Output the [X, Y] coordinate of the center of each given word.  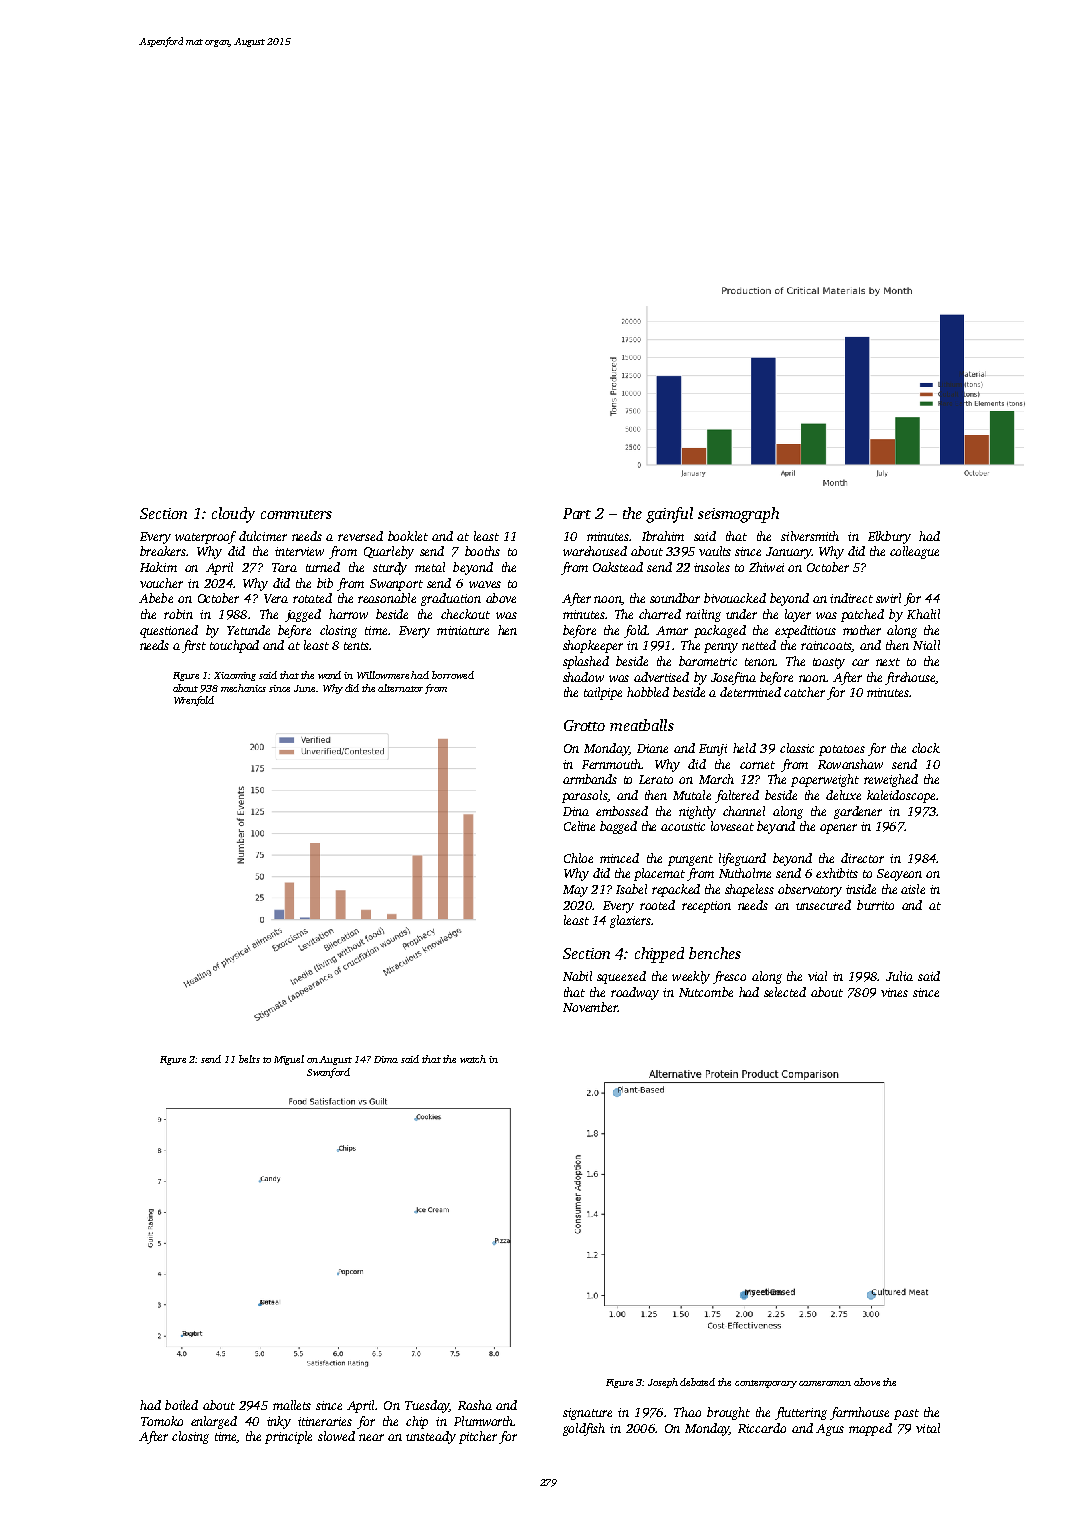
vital [928, 1428]
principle [288, 1437]
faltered [737, 796]
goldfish [584, 1429]
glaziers [630, 921]
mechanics [243, 688]
